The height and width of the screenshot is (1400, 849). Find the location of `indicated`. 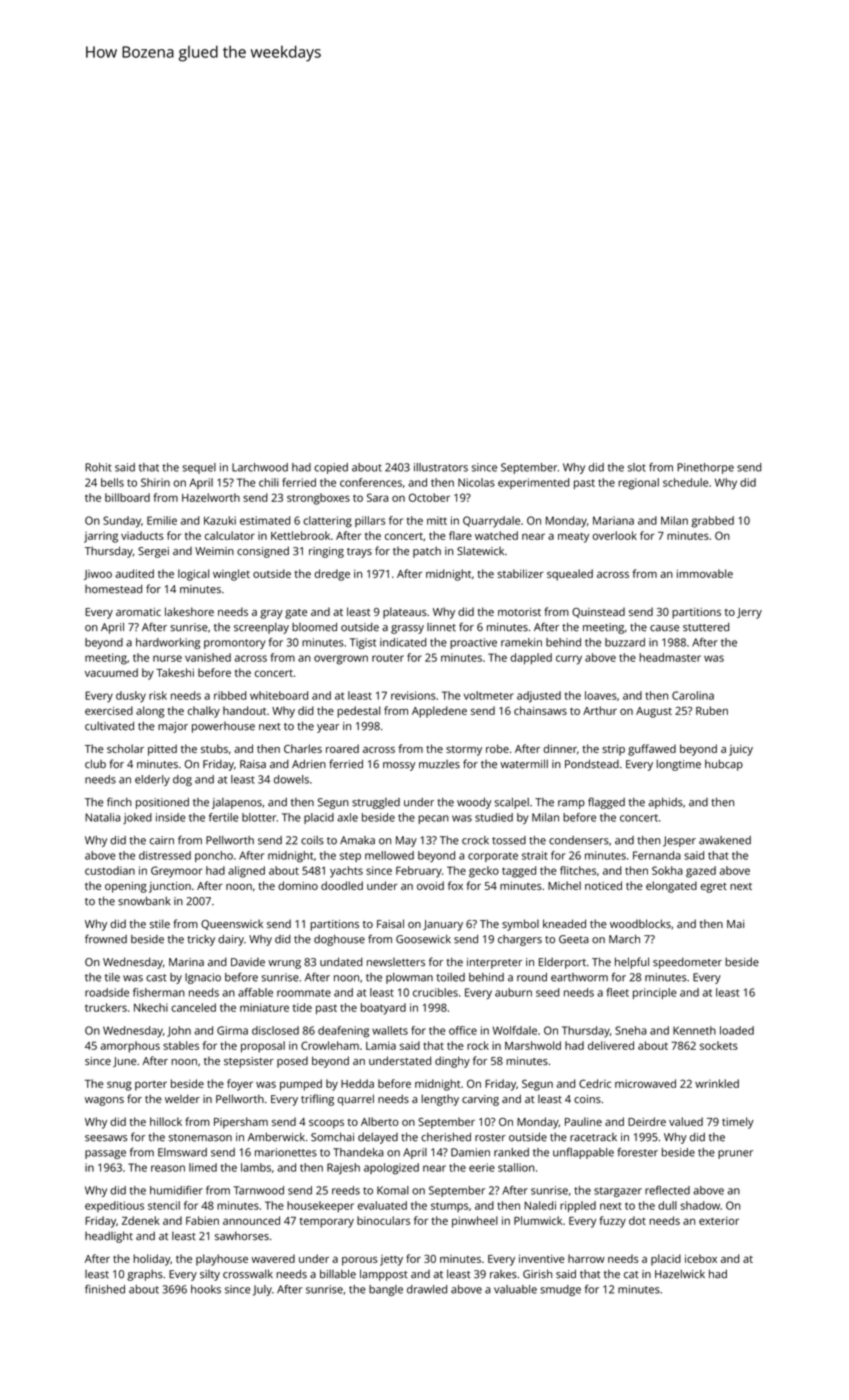

indicated is located at coordinates (403, 642).
